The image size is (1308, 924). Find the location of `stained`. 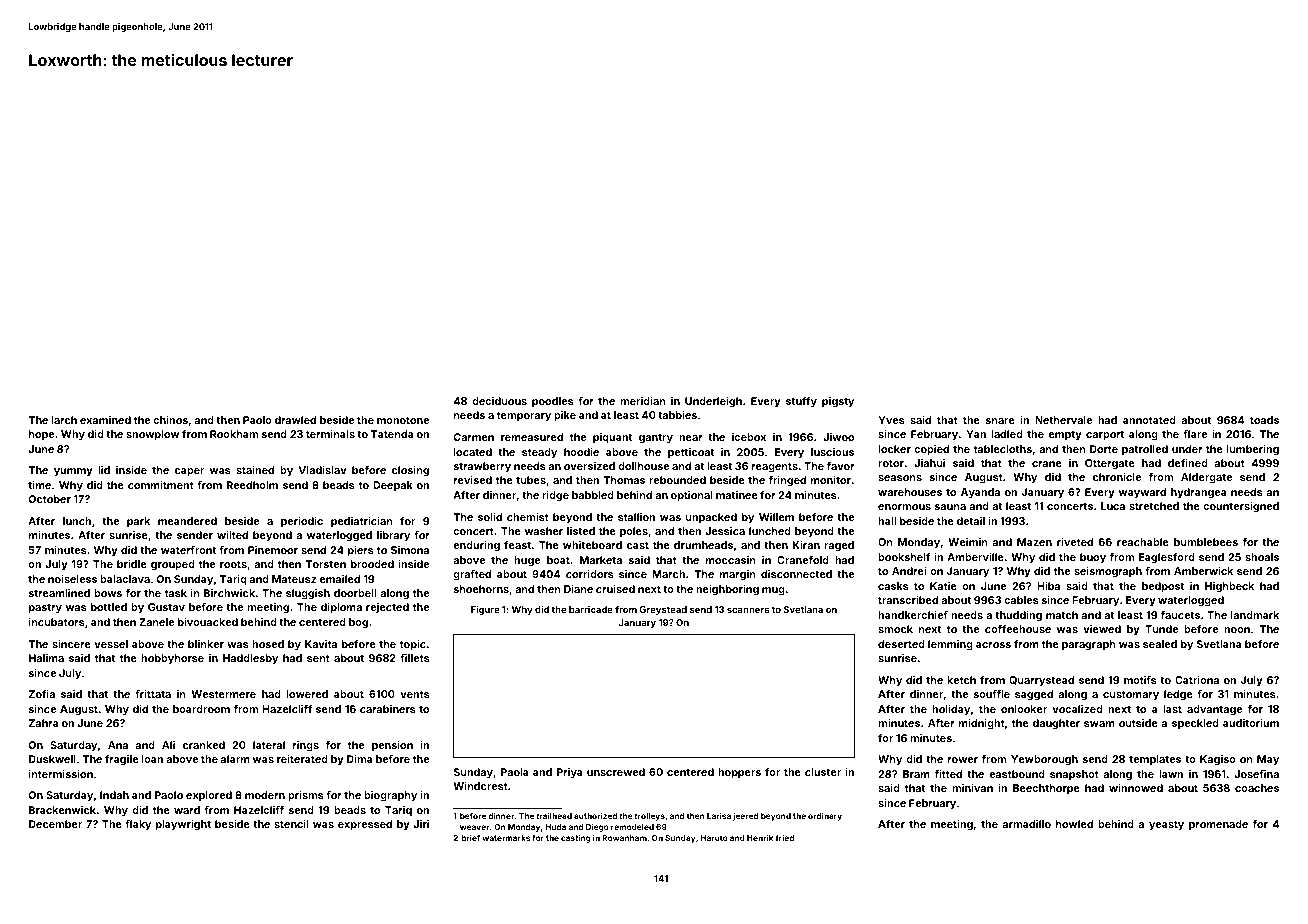

stained is located at coordinates (255, 470).
